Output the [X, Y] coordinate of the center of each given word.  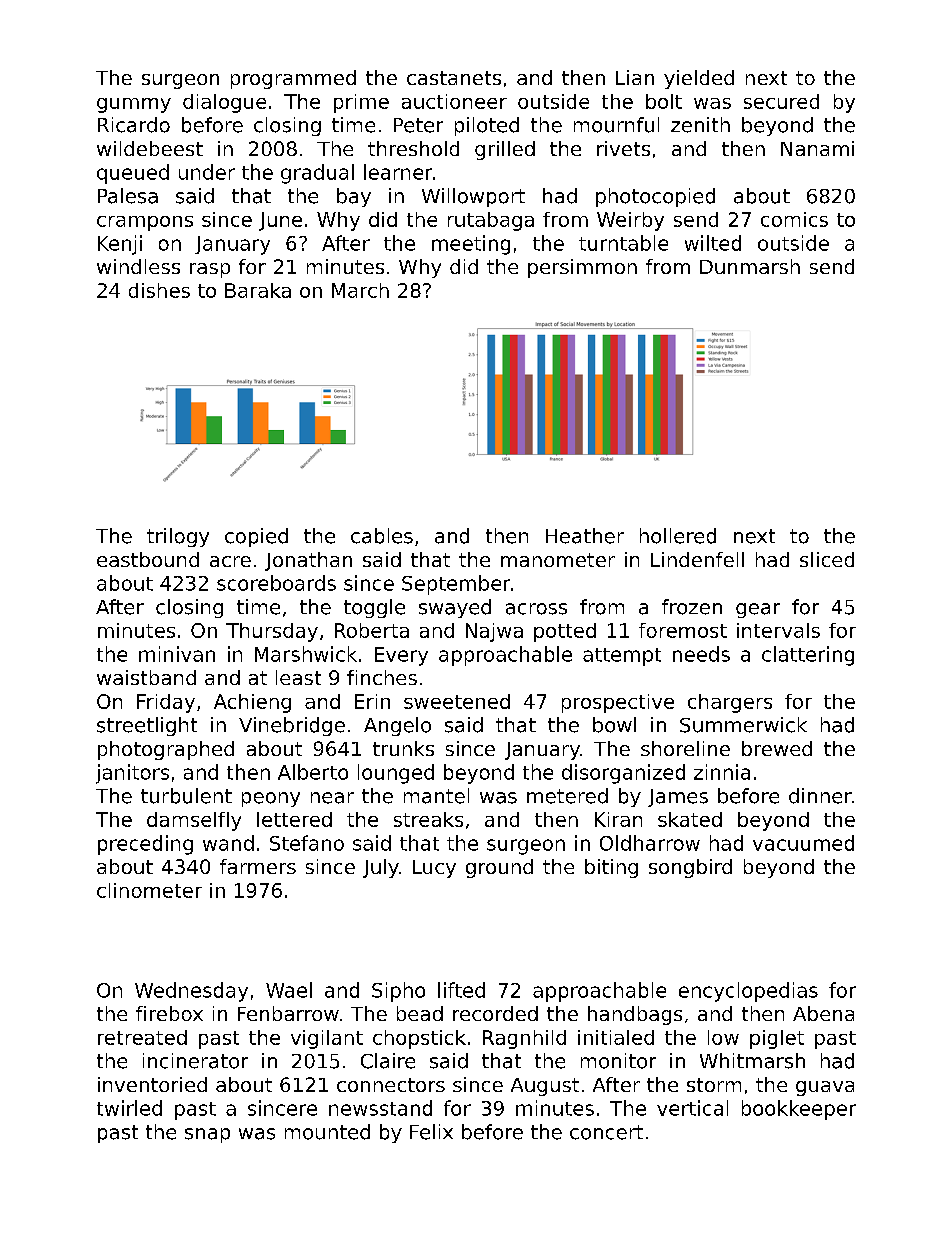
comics [794, 219]
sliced [827, 559]
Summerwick [743, 725]
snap [207, 1135]
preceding [145, 845]
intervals [778, 630]
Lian [635, 77]
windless [138, 266]
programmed [293, 79]
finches [382, 677]
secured [781, 101]
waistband [146, 677]
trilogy [178, 537]
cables [382, 536]
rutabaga [491, 221]
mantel [436, 796]
